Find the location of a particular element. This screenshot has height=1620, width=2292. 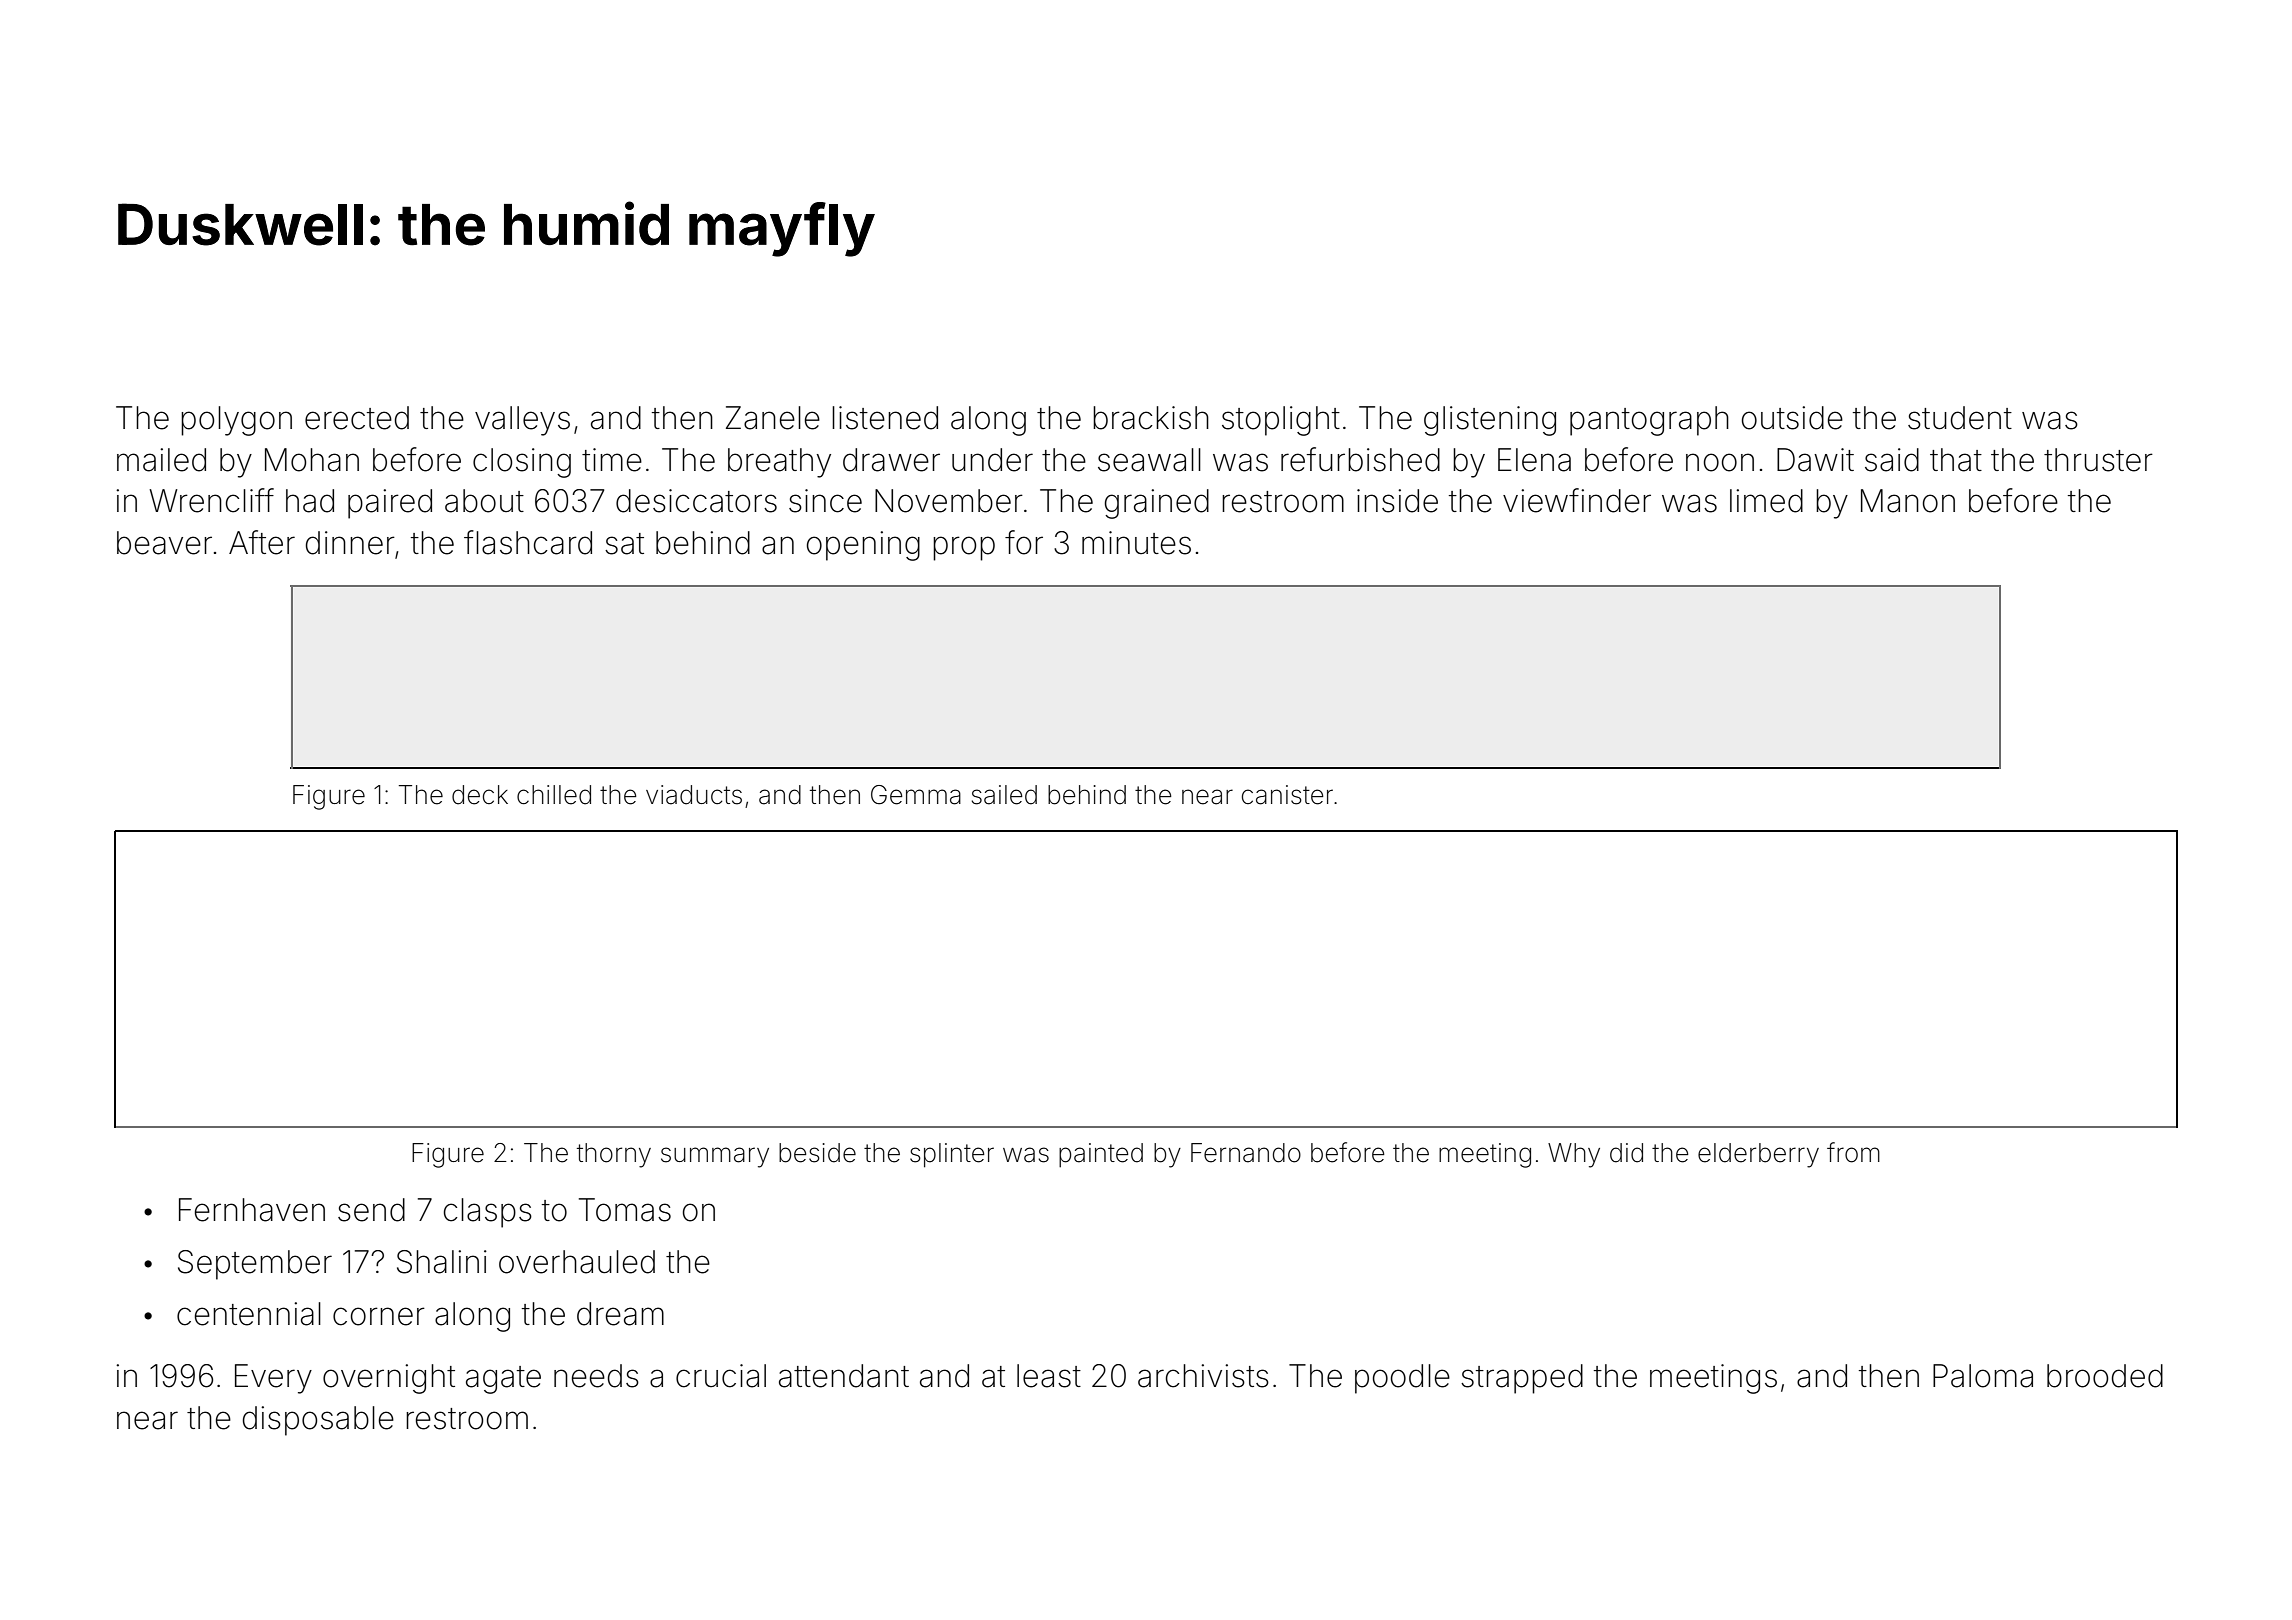

Gemma is located at coordinates (916, 795).
